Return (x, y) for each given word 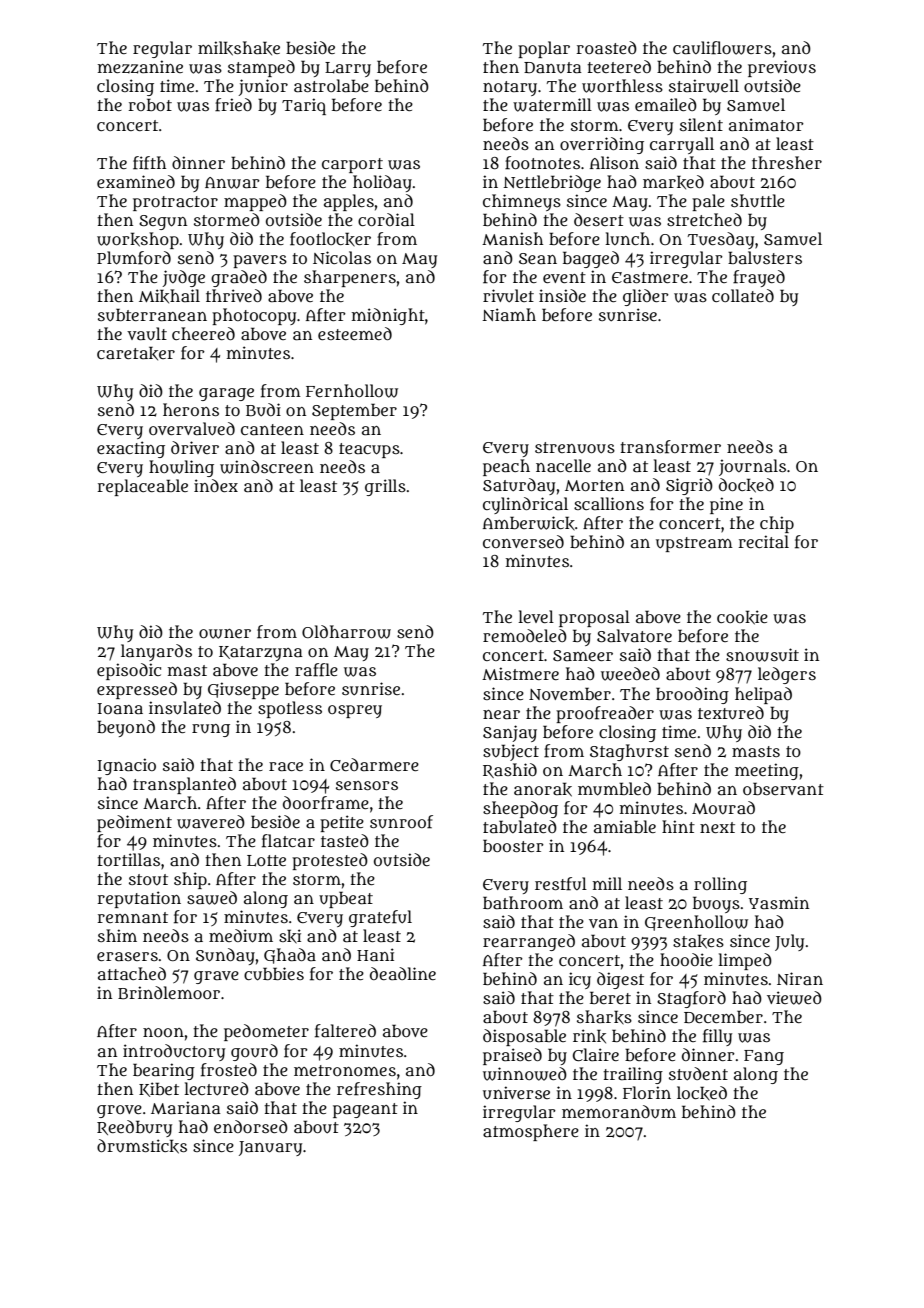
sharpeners (350, 278)
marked (673, 182)
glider (646, 297)
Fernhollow (352, 391)
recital (764, 541)
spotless (290, 709)
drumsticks (142, 1146)
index (216, 485)
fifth (149, 163)
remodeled (525, 635)
